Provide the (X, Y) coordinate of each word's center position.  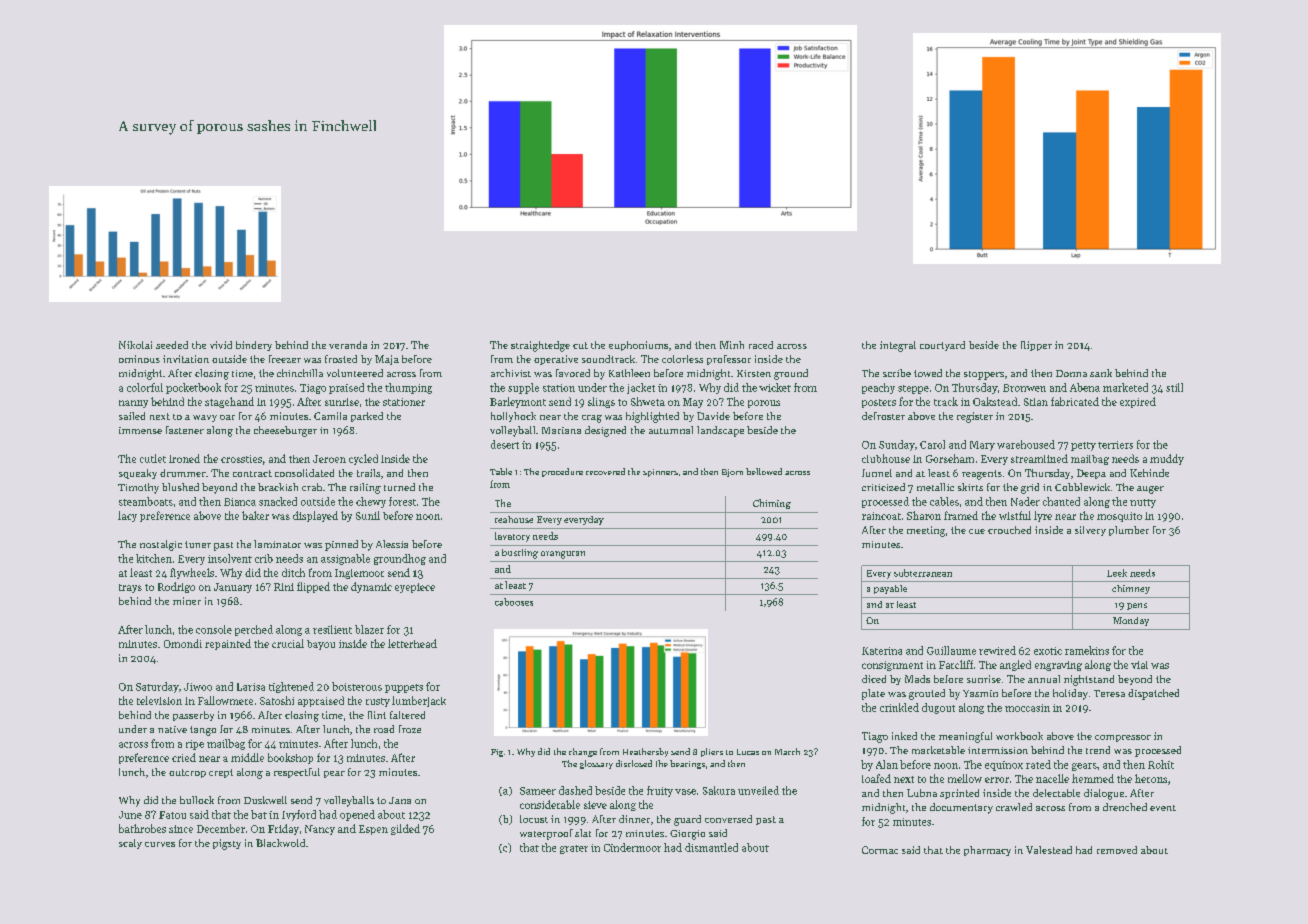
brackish (278, 487)
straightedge (540, 346)
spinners (660, 473)
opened (357, 815)
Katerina (882, 651)
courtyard (942, 346)
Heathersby (645, 752)
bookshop (290, 758)
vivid (221, 345)
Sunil (368, 515)
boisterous (357, 686)
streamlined (1039, 458)
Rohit (1161, 764)
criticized (883, 487)
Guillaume (951, 650)
